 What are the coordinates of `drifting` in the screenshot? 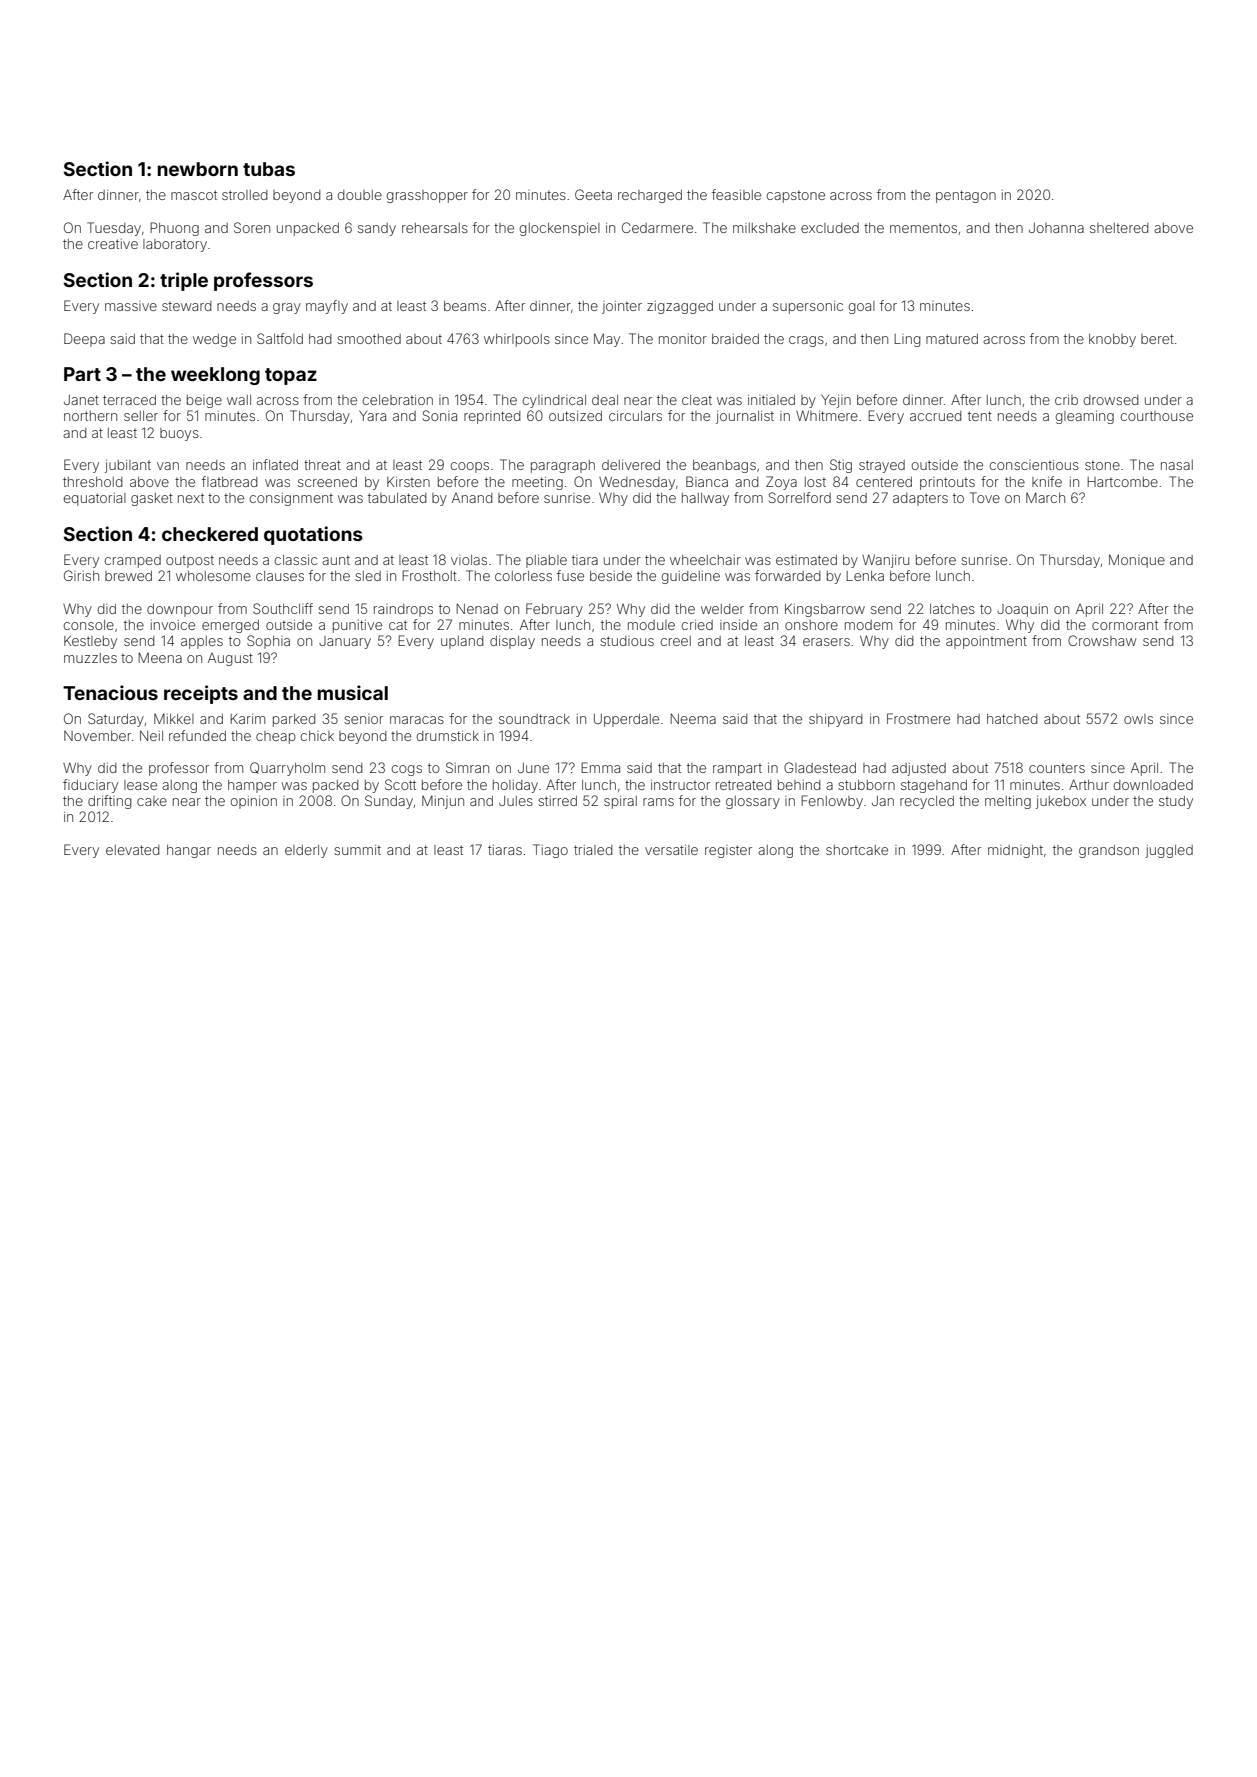 It's located at (109, 802).
